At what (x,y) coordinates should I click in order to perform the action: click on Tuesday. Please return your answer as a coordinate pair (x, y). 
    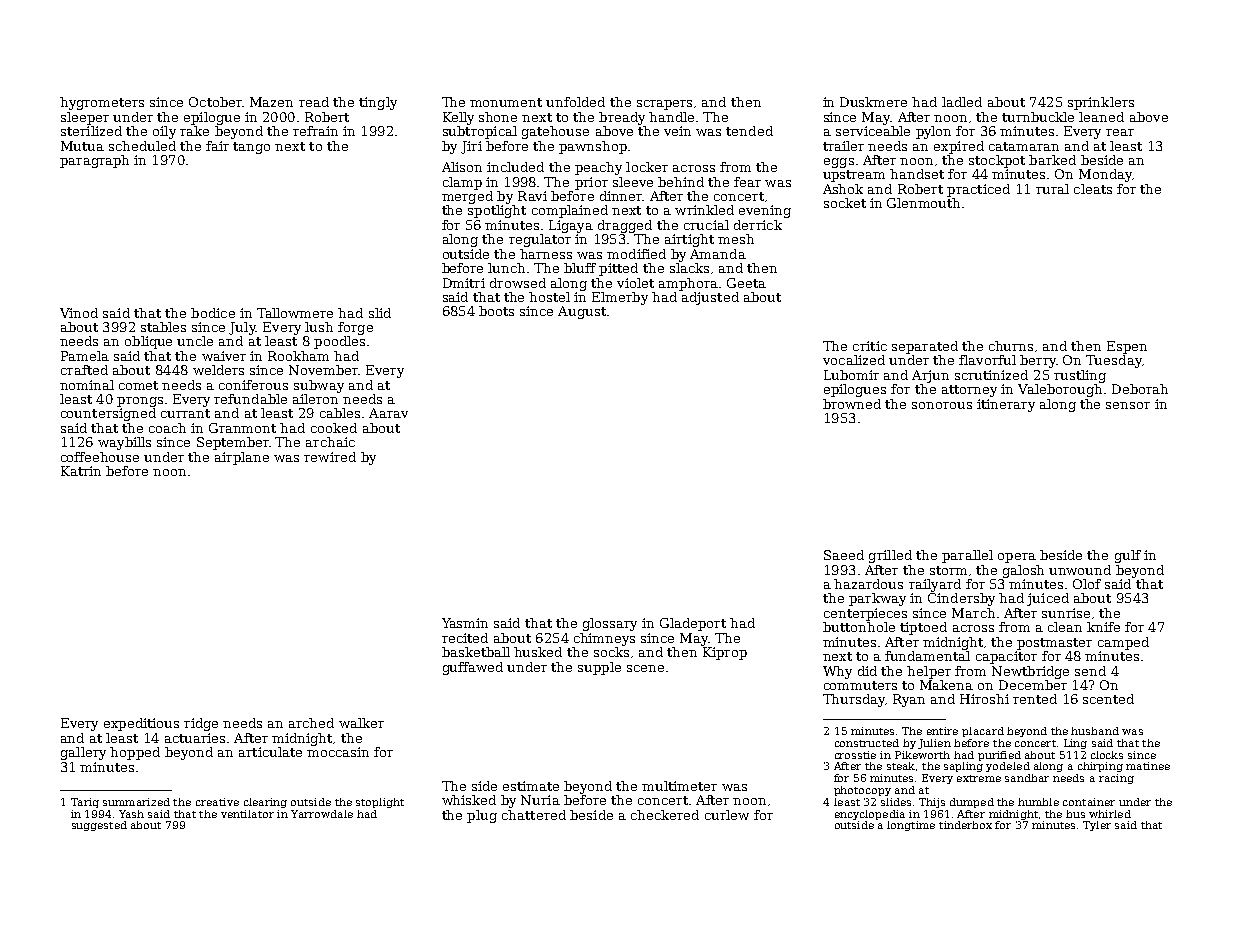
    Looking at the image, I should click on (1114, 361).
